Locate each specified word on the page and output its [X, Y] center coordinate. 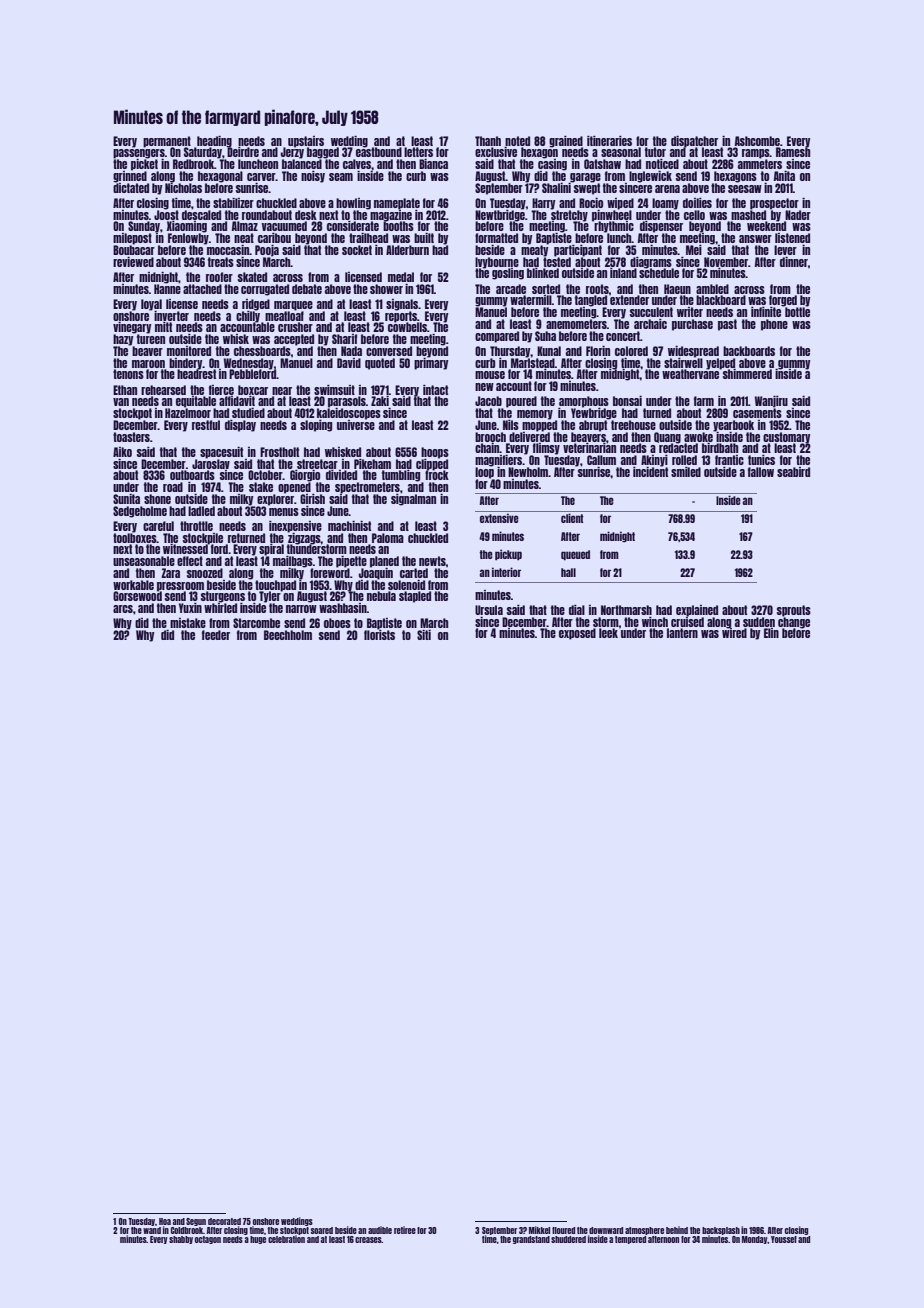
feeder [216, 635]
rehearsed [163, 390]
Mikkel [539, 1230]
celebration [286, 1239]
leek [608, 633]
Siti [424, 635]
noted [517, 141]
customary [786, 438]
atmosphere [644, 1231]
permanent [167, 142]
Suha [545, 336]
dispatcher [694, 142]
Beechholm [288, 635]
